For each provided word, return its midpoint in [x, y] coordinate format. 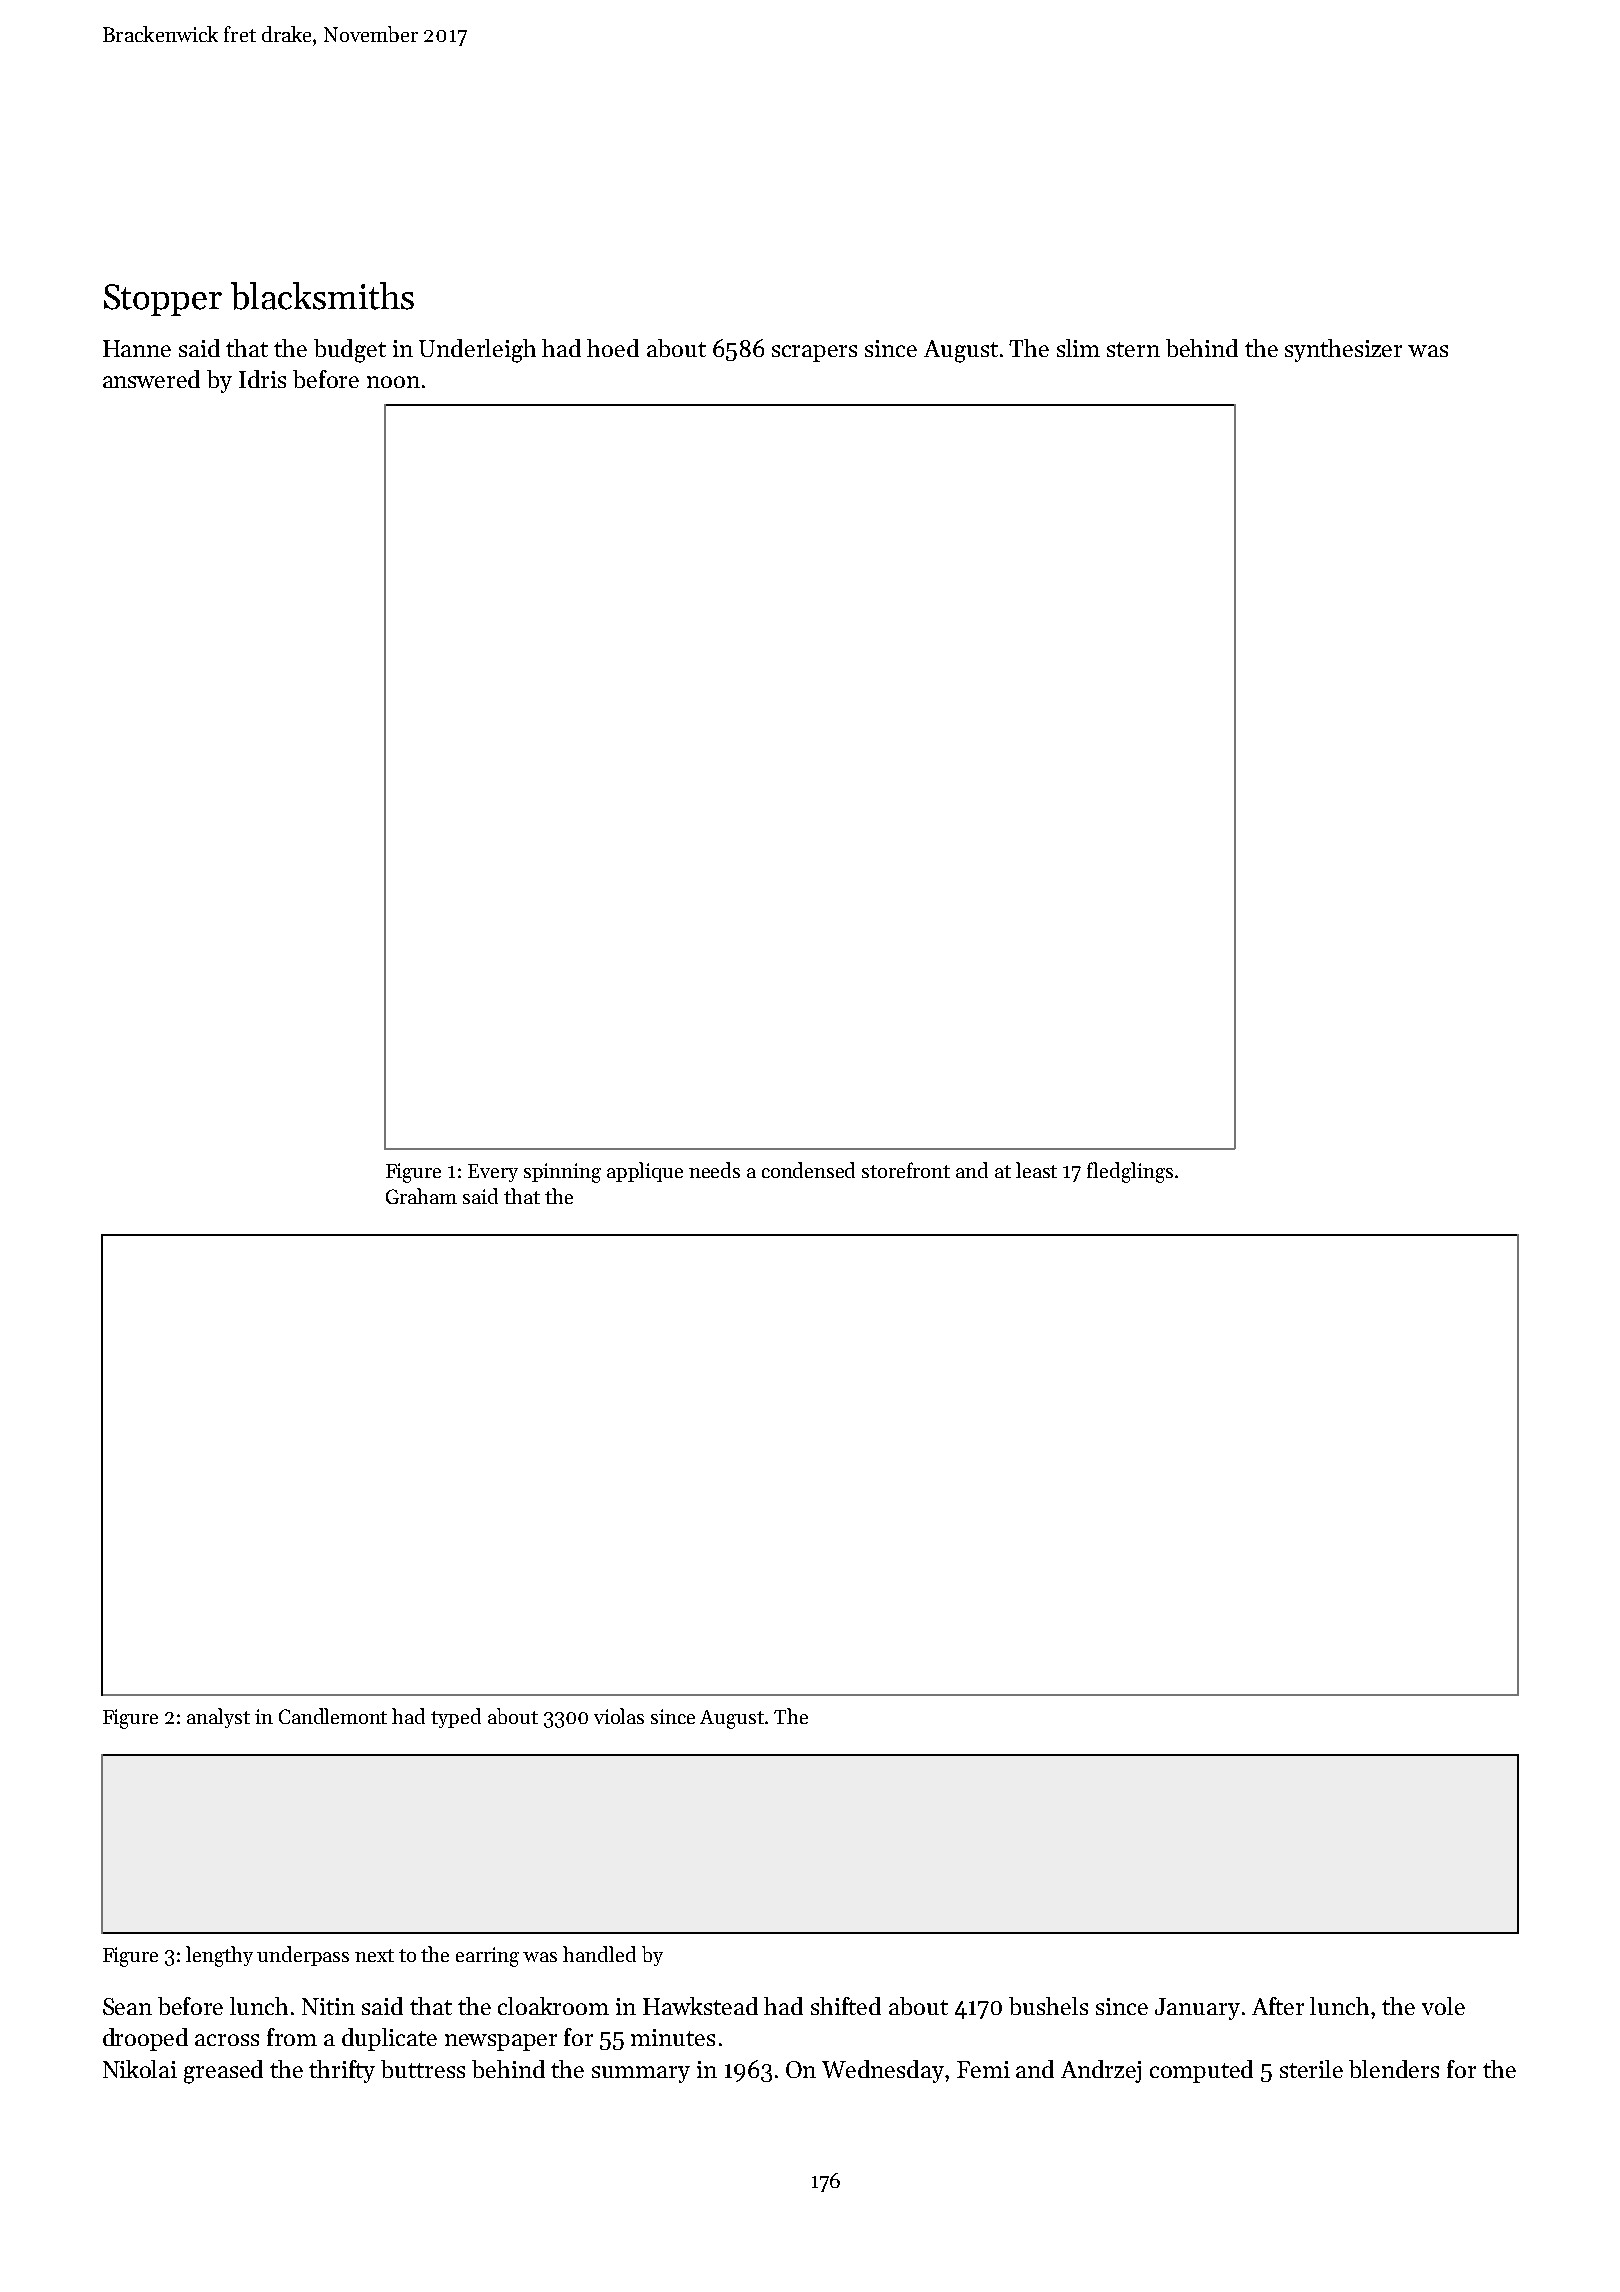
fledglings [1130, 1172]
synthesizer [1343, 350]
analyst [218, 1718]
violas [619, 1716]
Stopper [163, 300]
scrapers [814, 353]
